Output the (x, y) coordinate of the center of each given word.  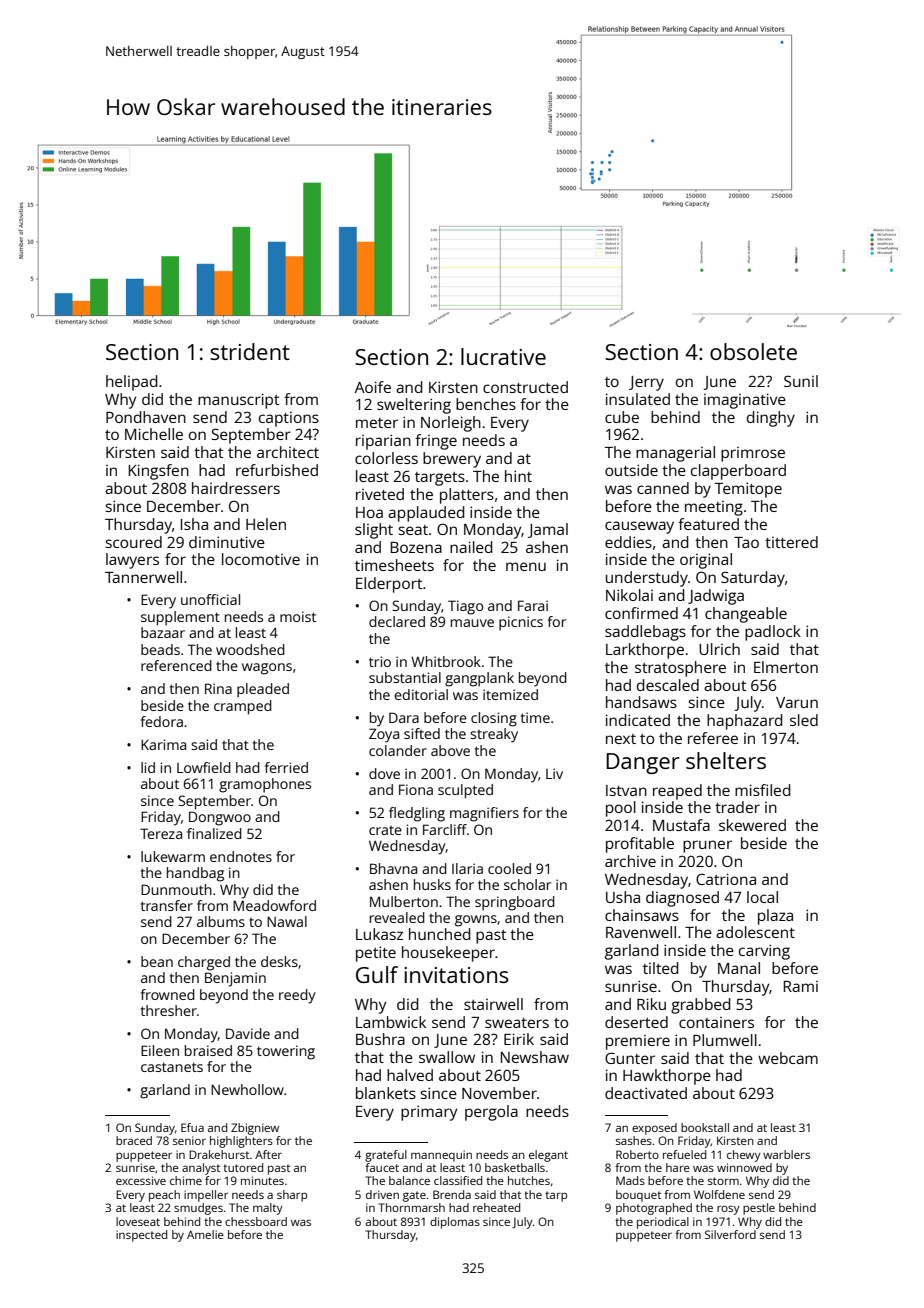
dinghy (771, 419)
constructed (525, 387)
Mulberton (404, 901)
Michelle (154, 434)
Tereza (161, 833)
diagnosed (682, 899)
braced (134, 1140)
